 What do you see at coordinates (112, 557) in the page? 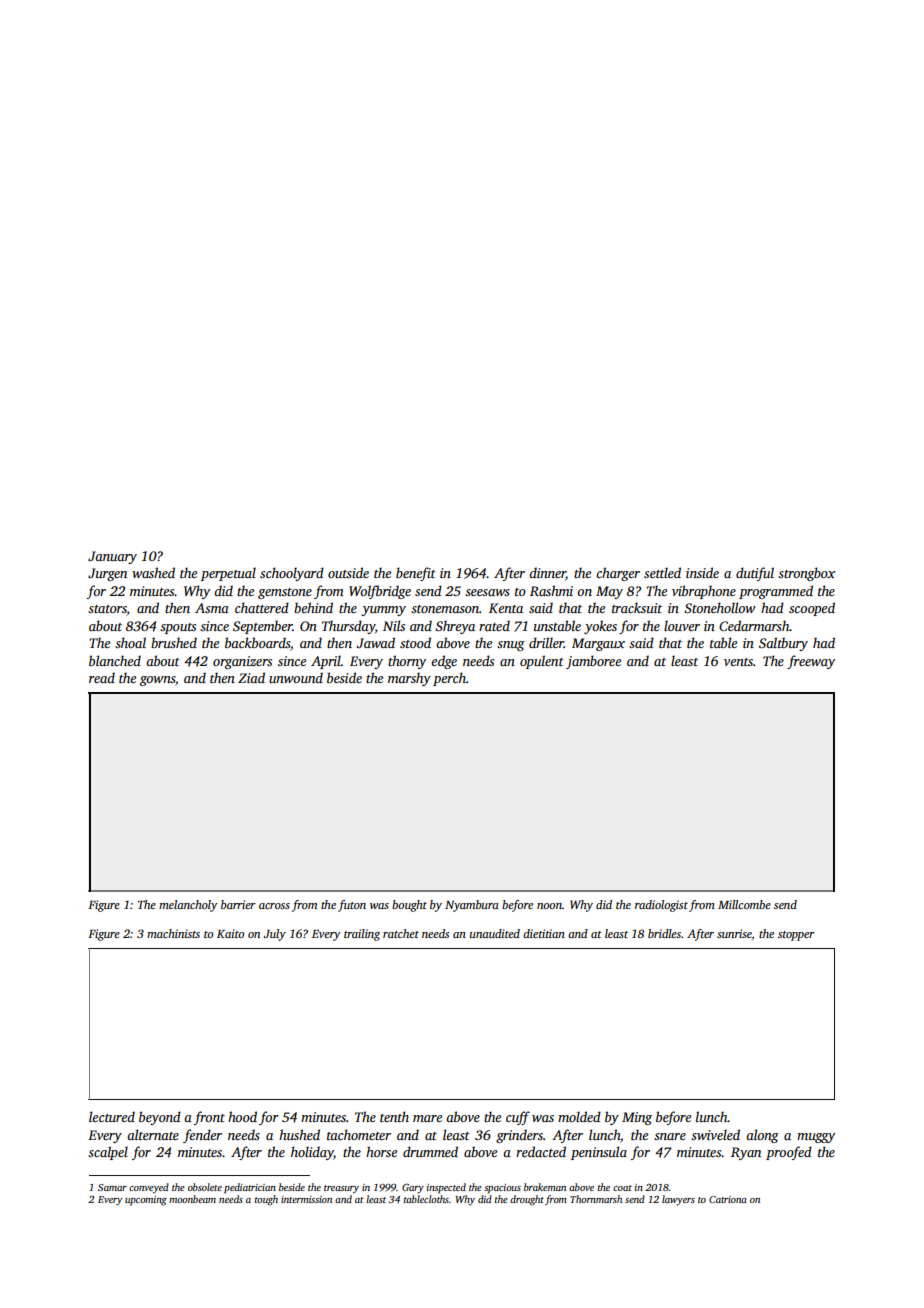
I see `January` at bounding box center [112, 557].
